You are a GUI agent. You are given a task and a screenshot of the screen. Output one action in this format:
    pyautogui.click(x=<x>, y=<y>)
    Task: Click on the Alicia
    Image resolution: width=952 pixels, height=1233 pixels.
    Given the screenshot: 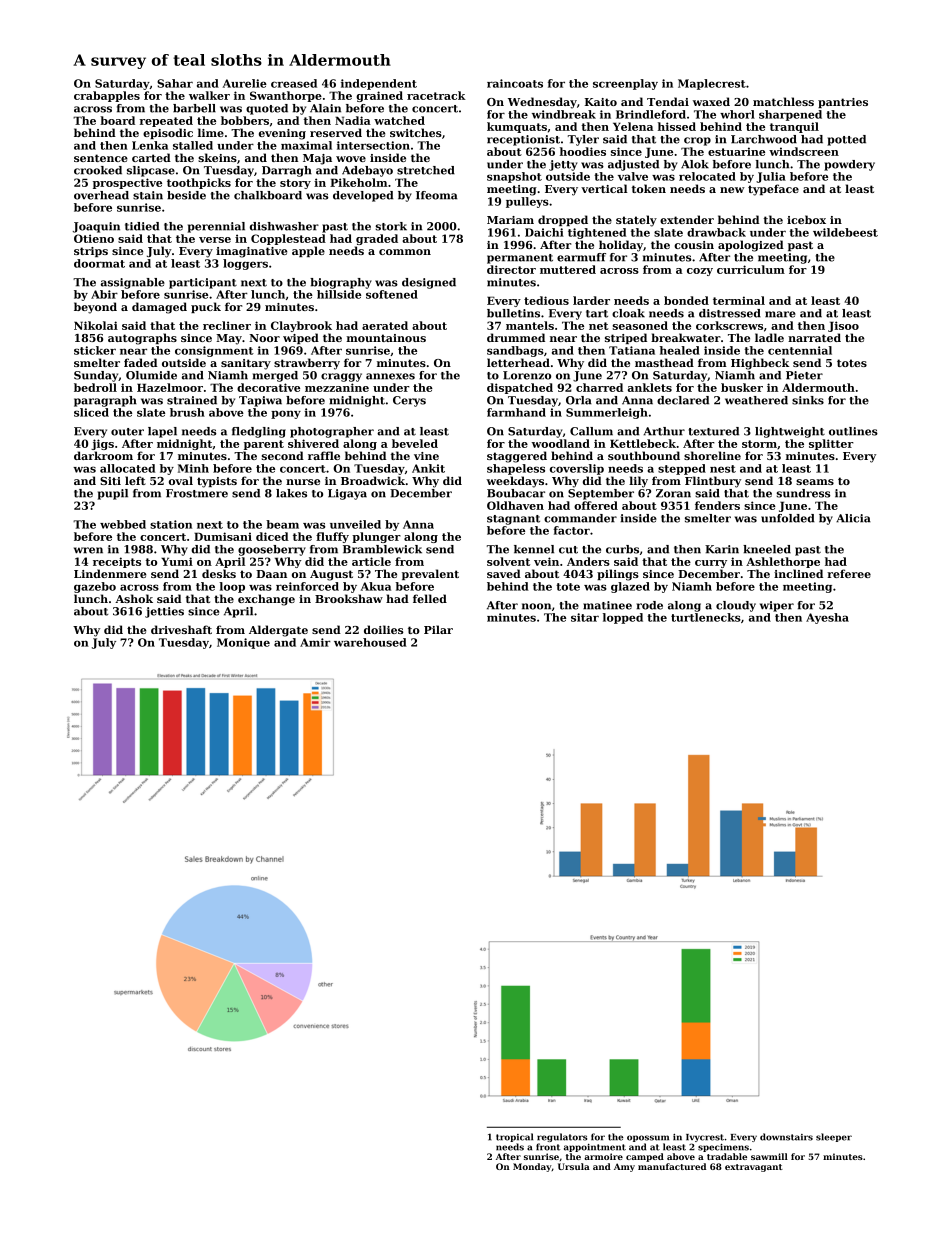 What is the action you would take?
    pyautogui.click(x=853, y=518)
